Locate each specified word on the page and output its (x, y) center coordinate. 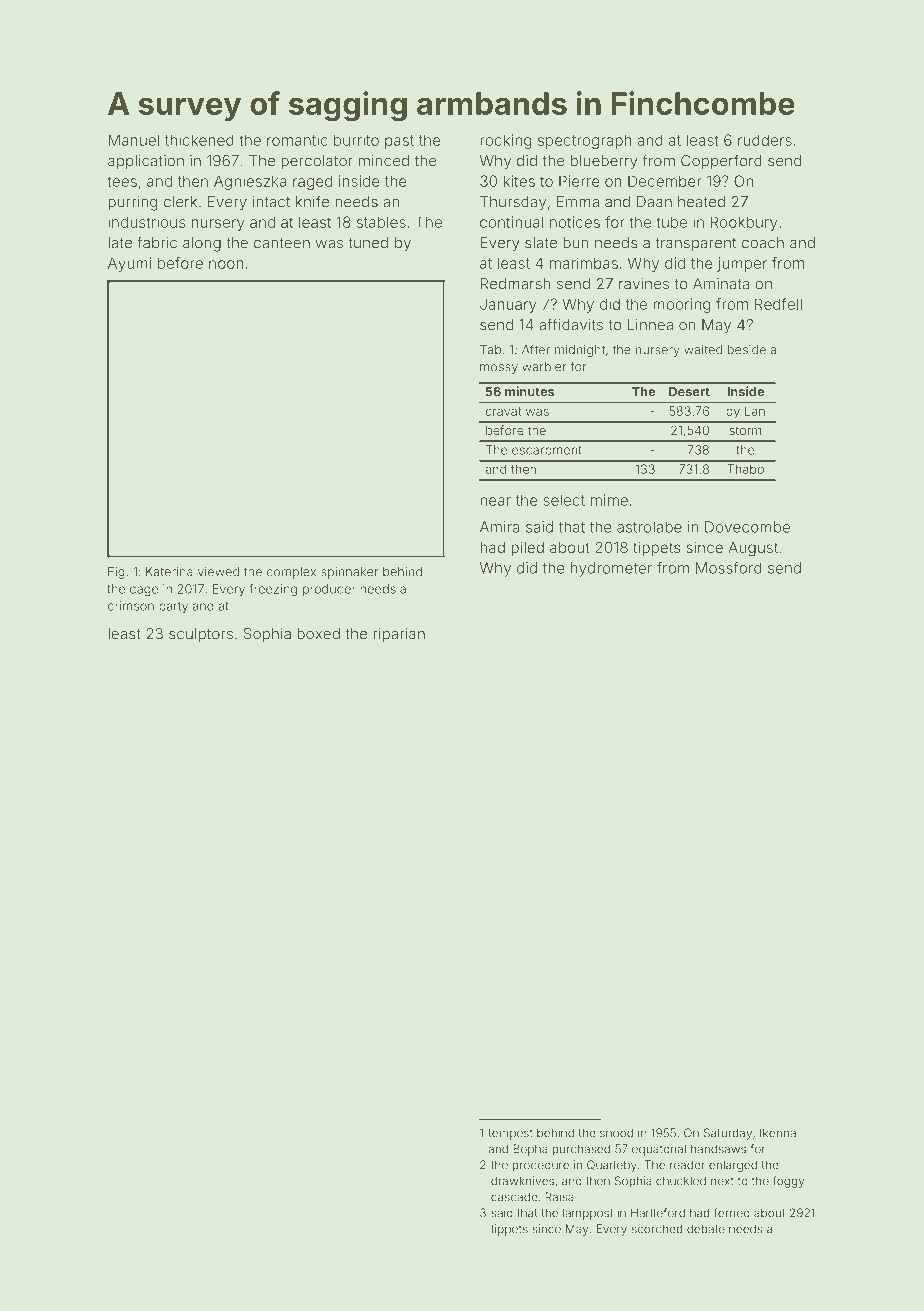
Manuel (133, 140)
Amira (500, 527)
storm (745, 430)
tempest (511, 1134)
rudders (765, 140)
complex (291, 573)
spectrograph (585, 141)
